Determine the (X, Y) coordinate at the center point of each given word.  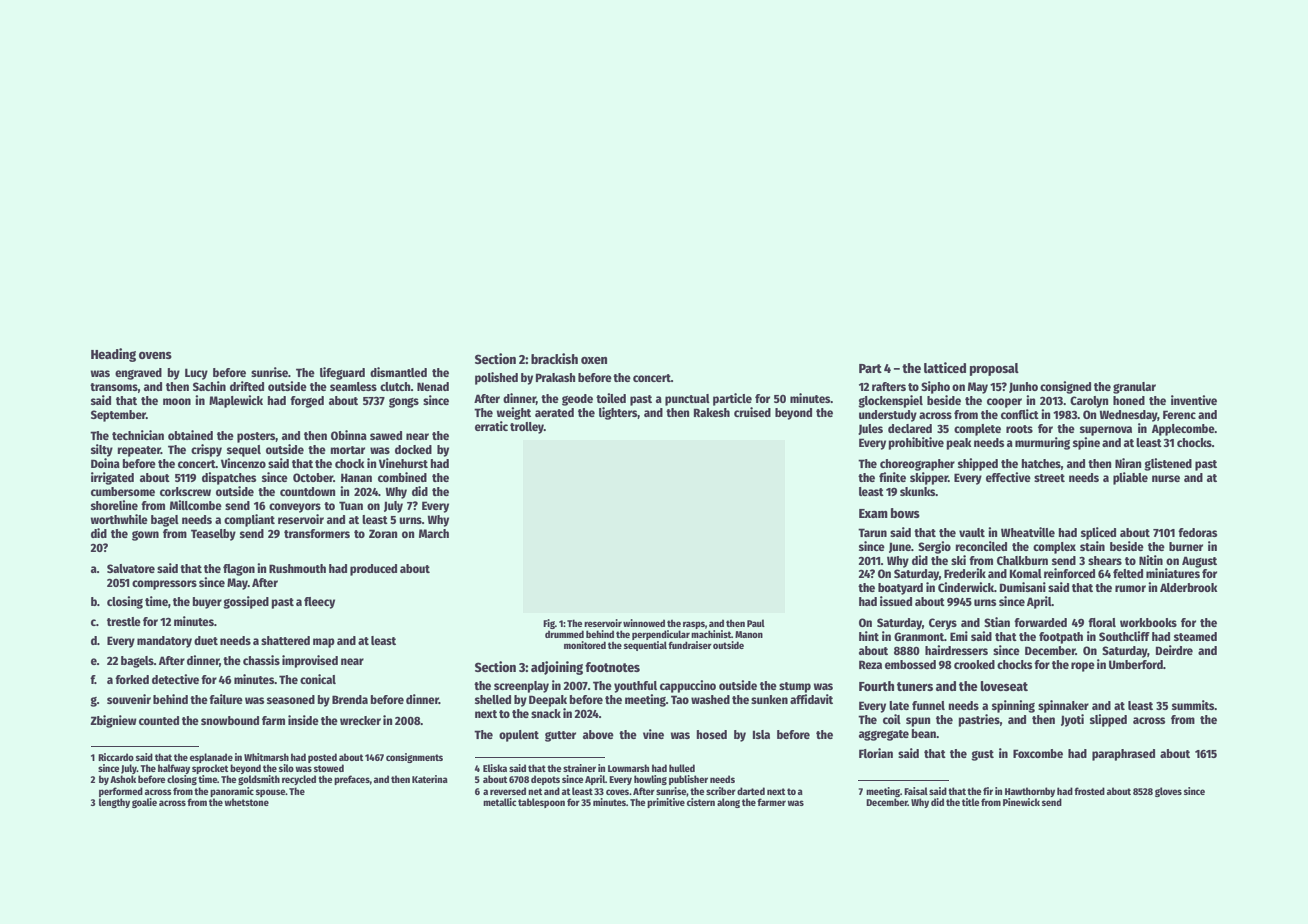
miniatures (1173, 573)
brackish (554, 358)
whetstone (246, 802)
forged (307, 402)
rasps (694, 625)
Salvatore (131, 568)
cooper (1004, 403)
